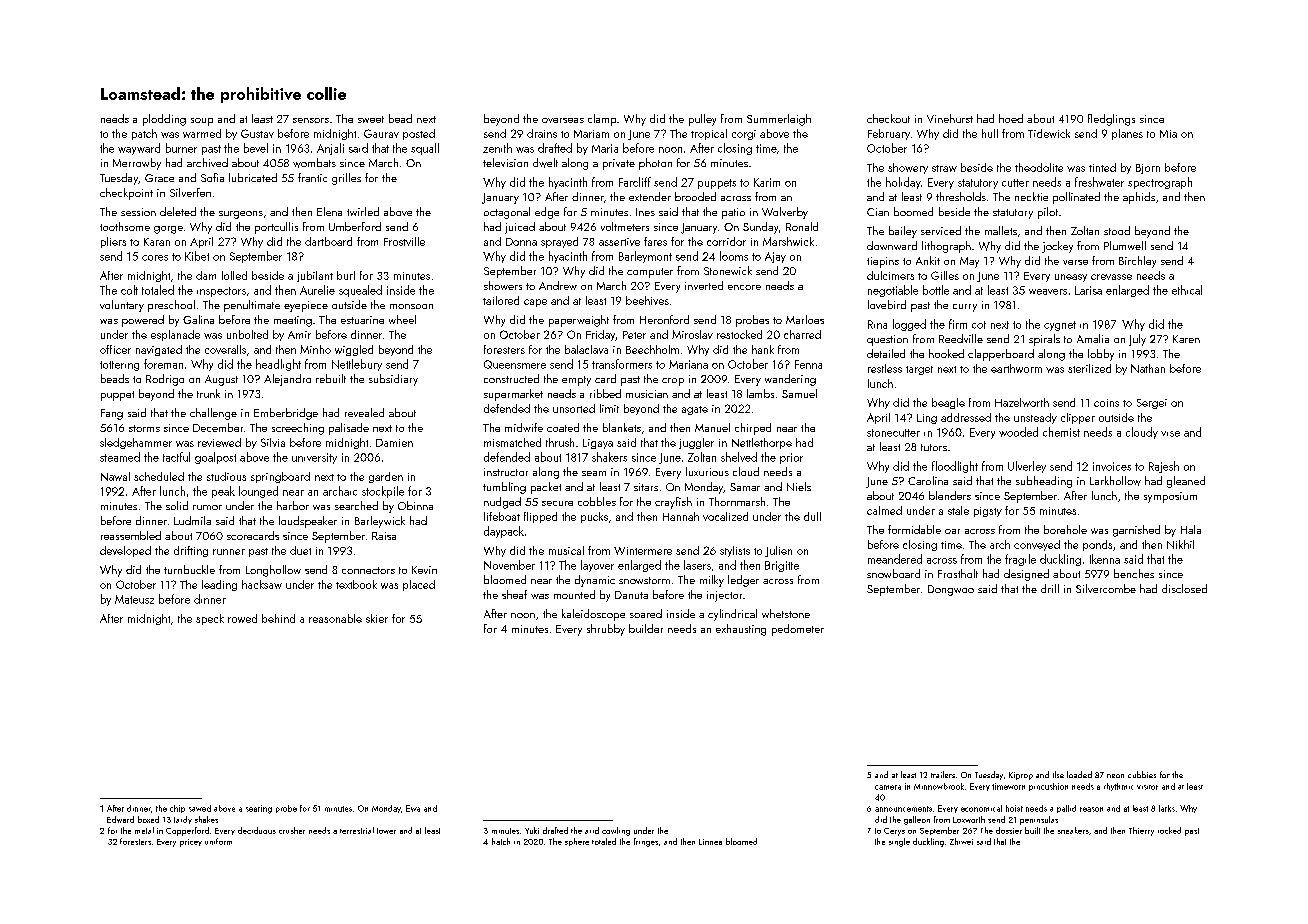 This screenshot has height=924, width=1308. Describe the element at coordinates (710, 842) in the screenshot. I see `Linnea` at that location.
